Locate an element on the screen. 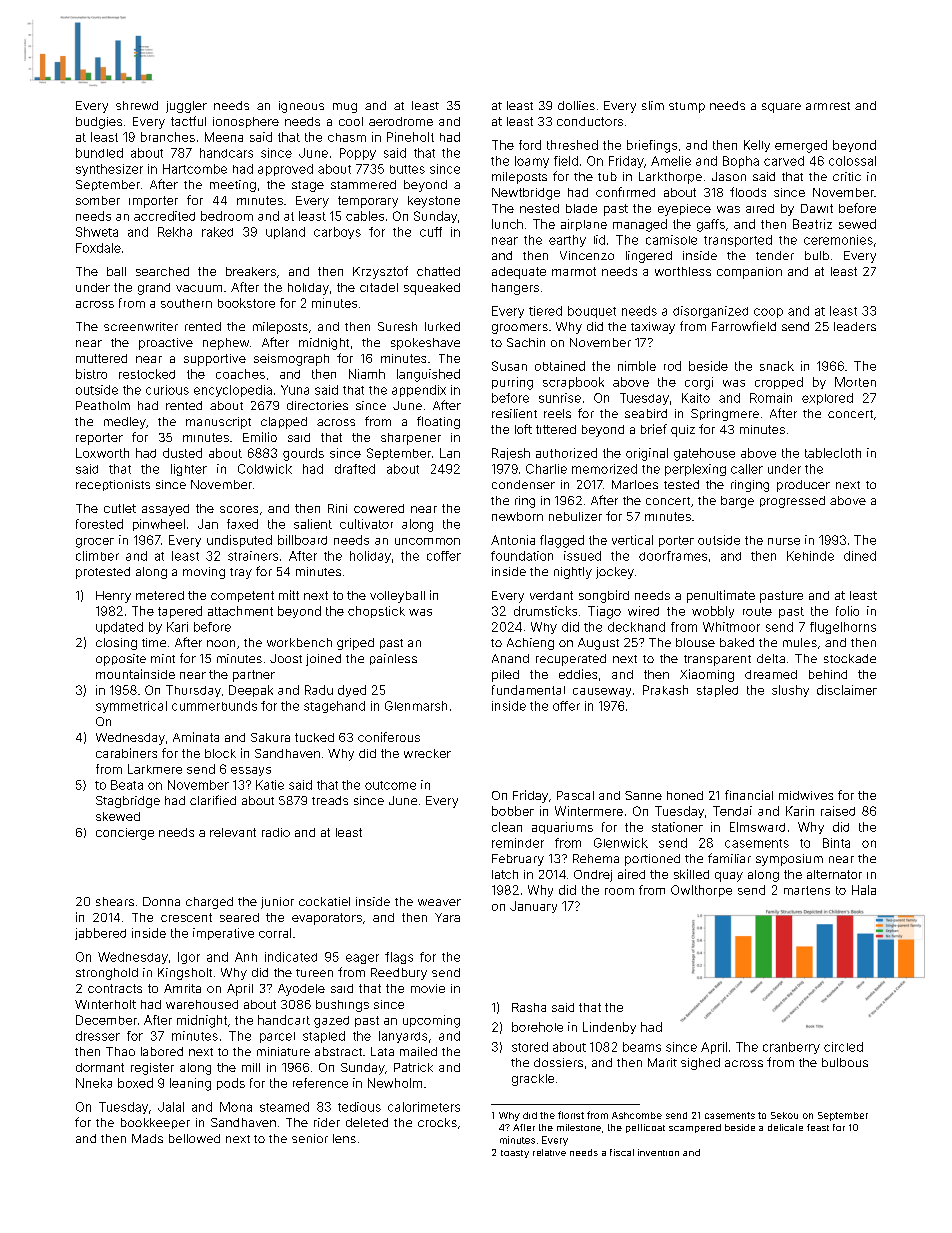 The width and height of the screenshot is (952, 1233). eyepiece is located at coordinates (684, 210).
